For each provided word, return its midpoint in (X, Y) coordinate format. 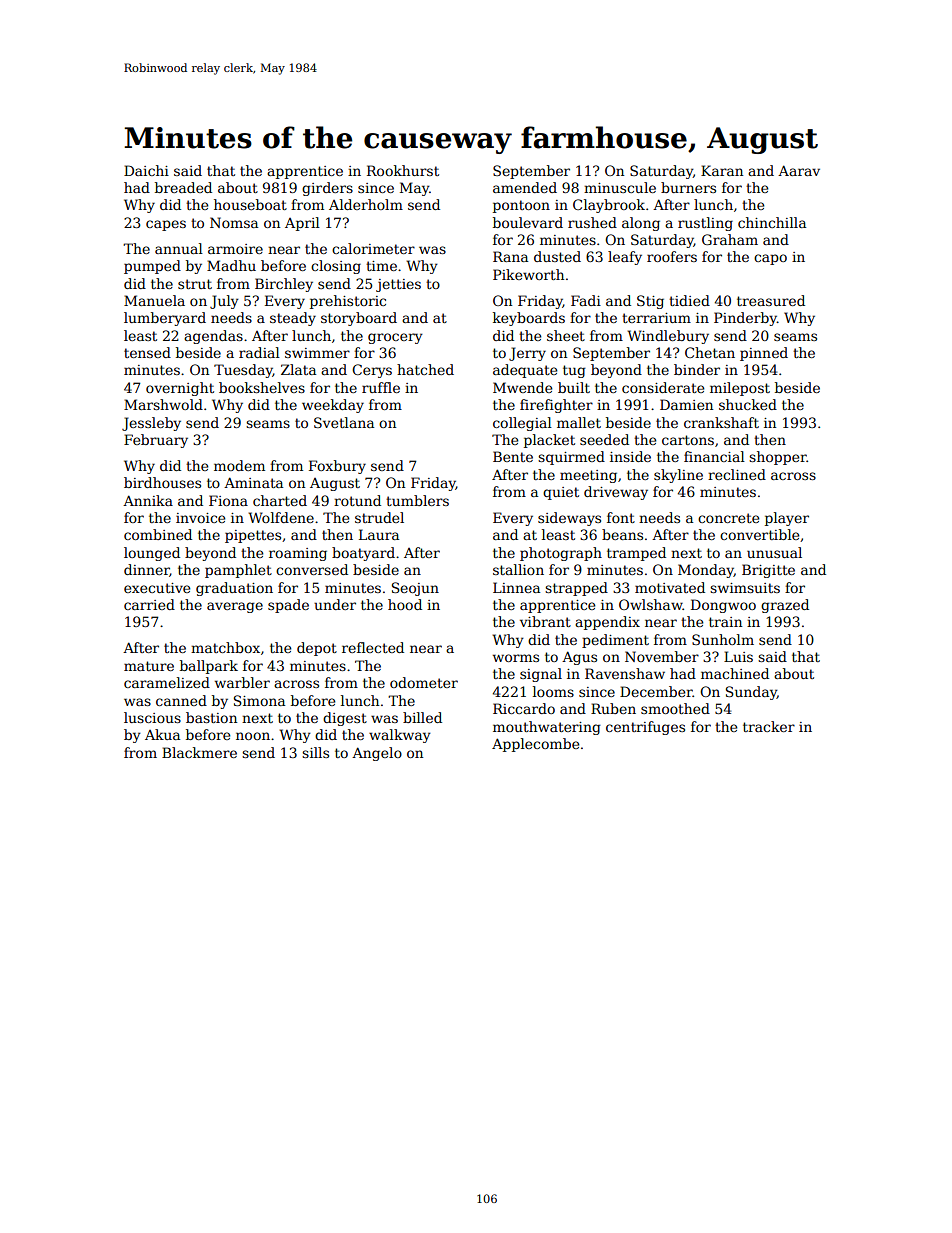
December (656, 691)
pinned (764, 354)
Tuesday (243, 371)
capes (166, 225)
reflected (373, 647)
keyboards (529, 319)
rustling (705, 224)
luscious (152, 717)
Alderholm (366, 204)
